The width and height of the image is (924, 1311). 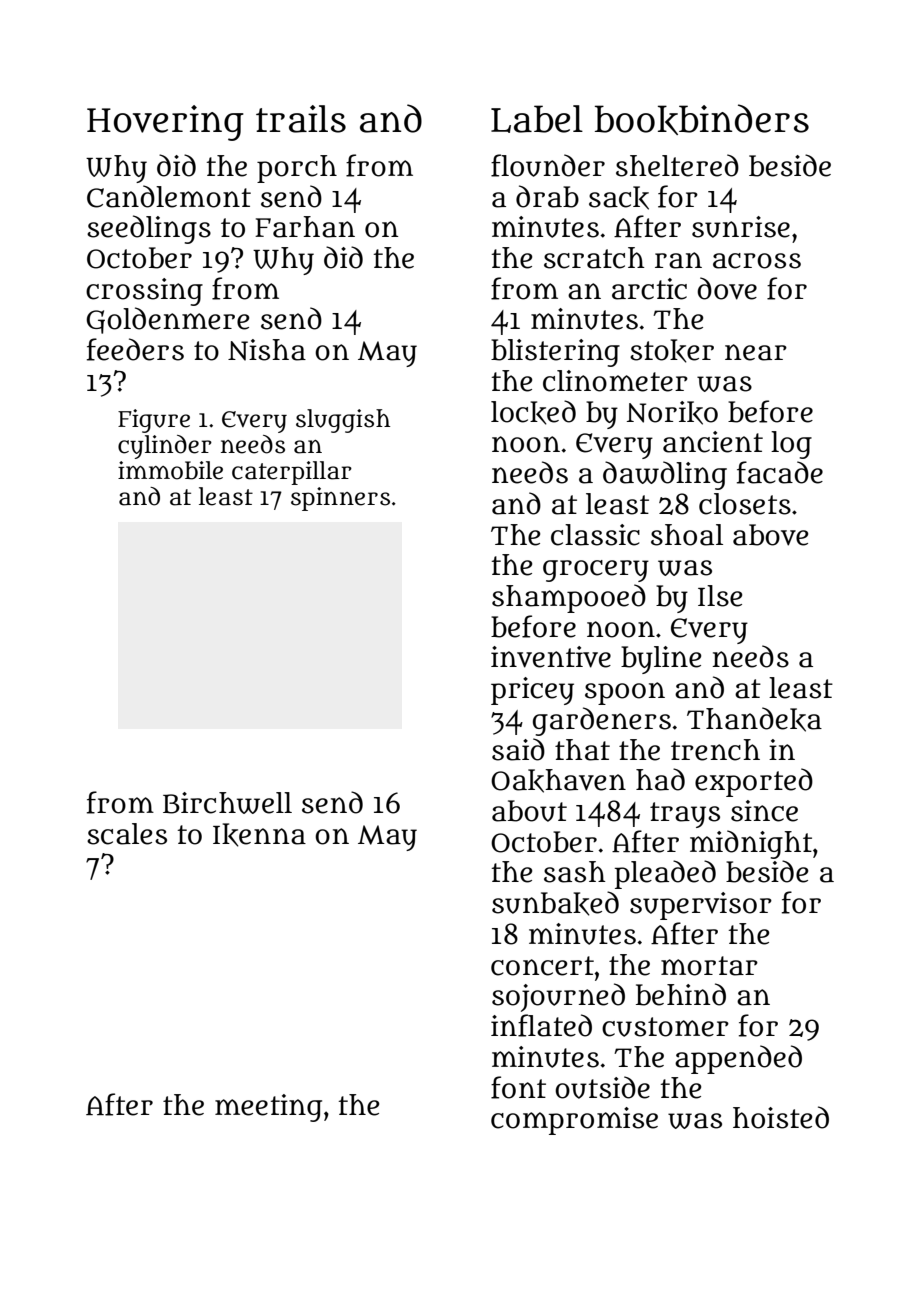 What do you see at coordinates (720, 596) in the image?
I see `Ilse` at bounding box center [720, 596].
